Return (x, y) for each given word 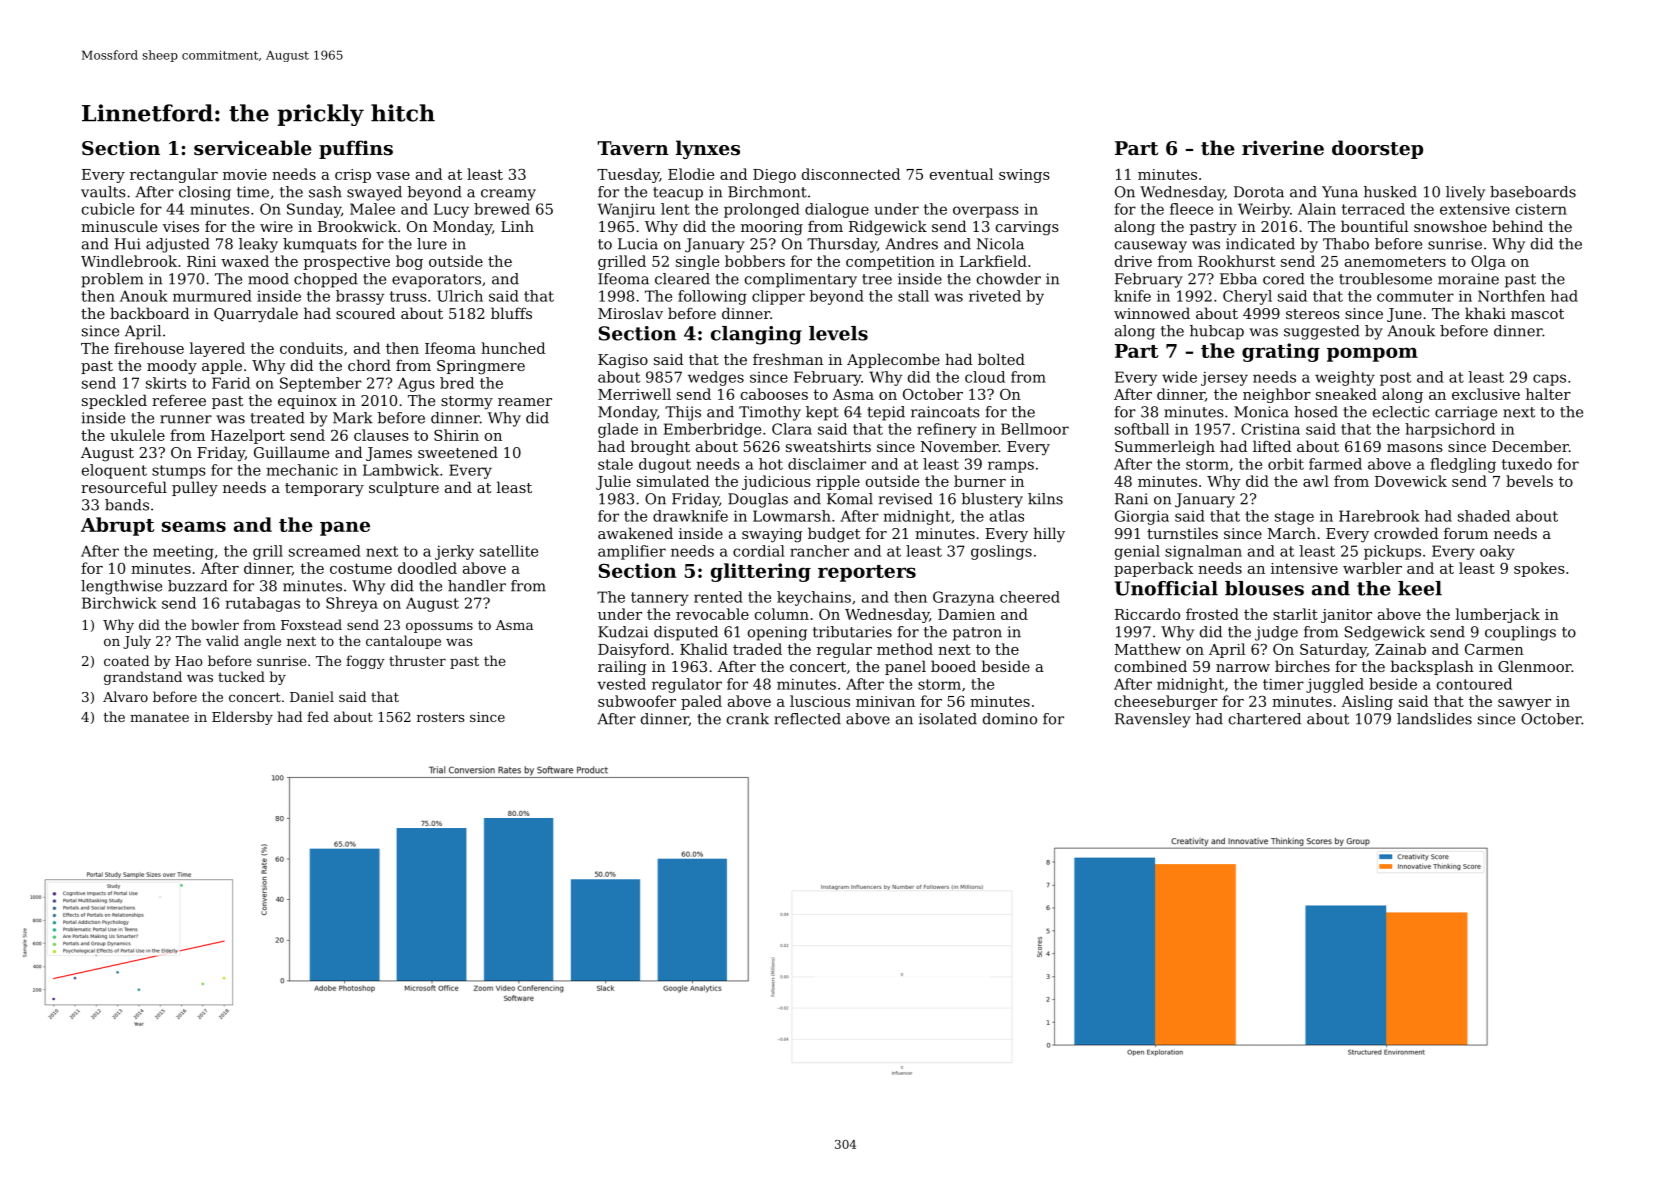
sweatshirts (828, 446)
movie (245, 174)
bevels (1529, 481)
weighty (1345, 378)
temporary (324, 490)
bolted (1001, 359)
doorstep (1377, 149)
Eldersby (242, 718)
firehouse (149, 348)
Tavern (633, 148)
